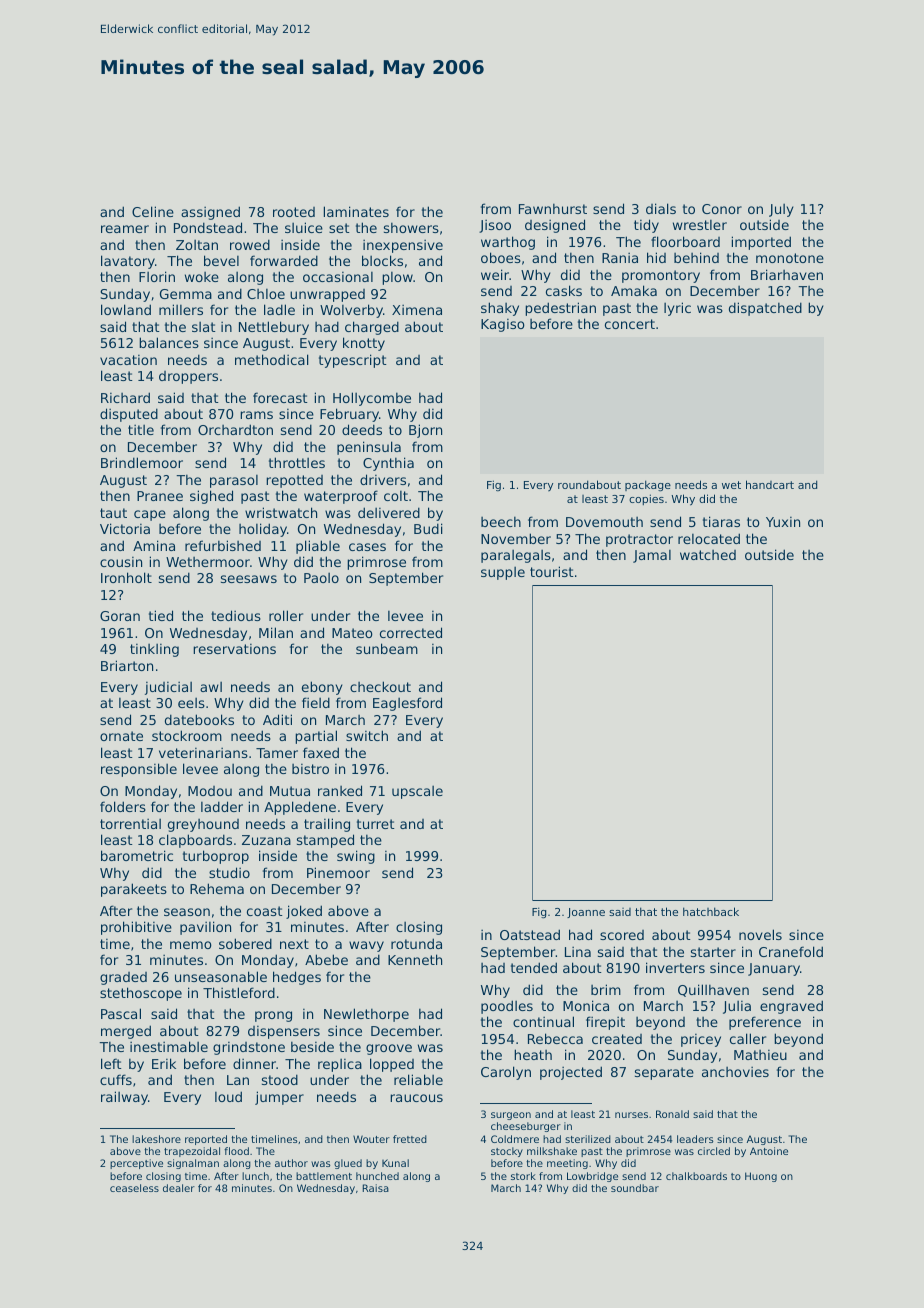 The width and height of the screenshot is (924, 1308). Describe the element at coordinates (236, 615) in the screenshot. I see `tedious` at that location.
